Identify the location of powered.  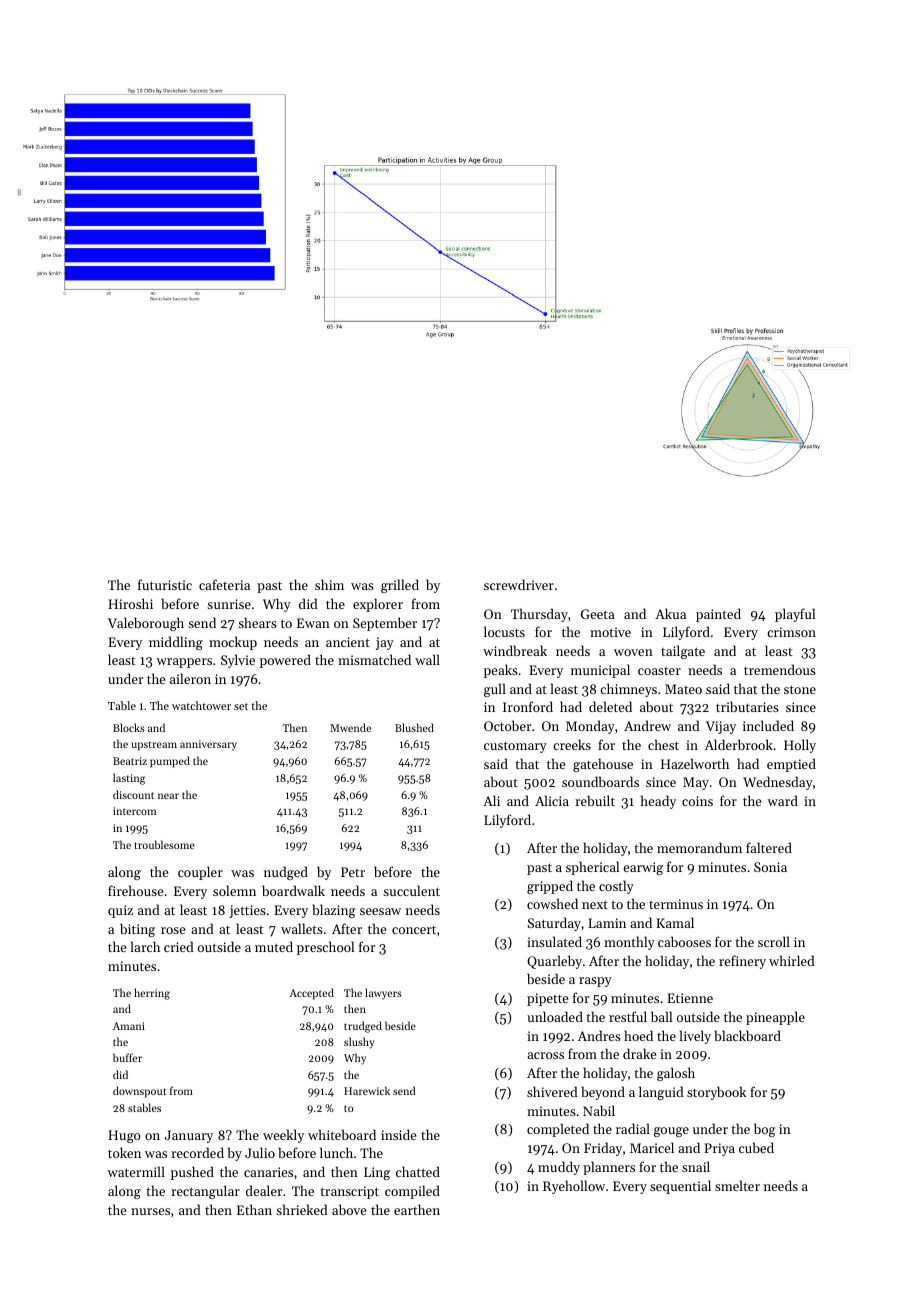
(285, 661).
